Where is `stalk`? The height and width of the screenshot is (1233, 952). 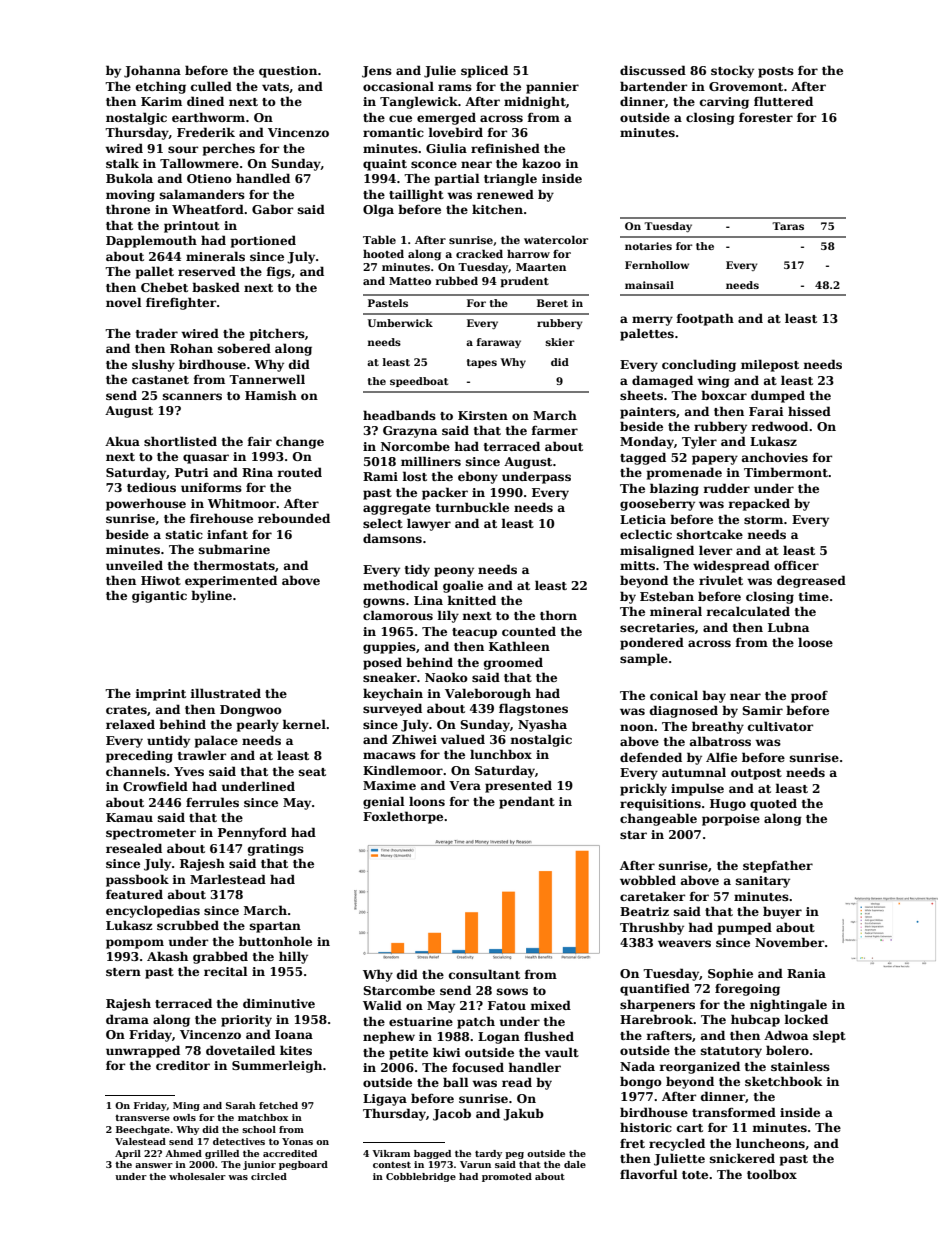
stalk is located at coordinates (122, 163).
